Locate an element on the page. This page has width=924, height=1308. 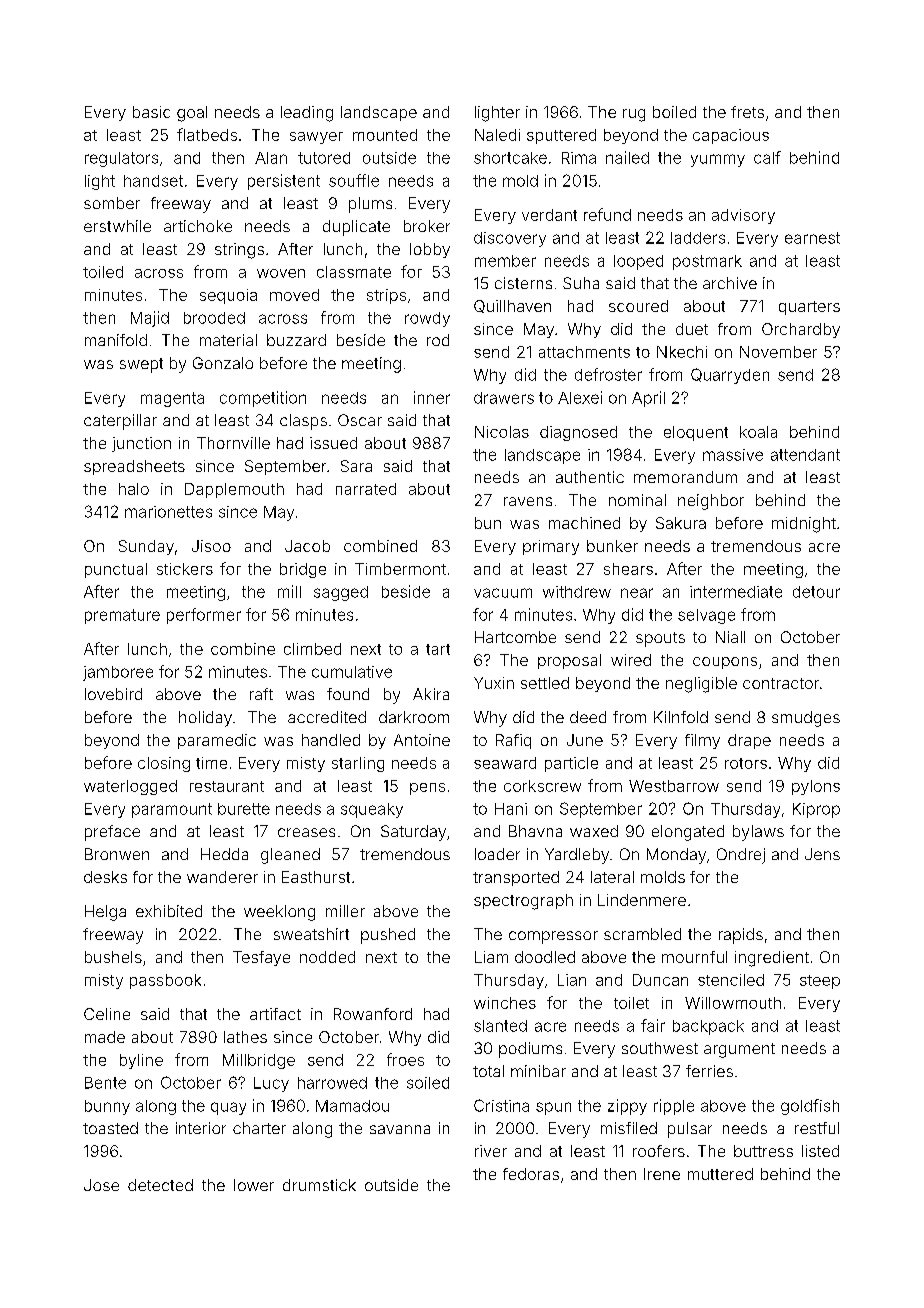
Oscar is located at coordinates (360, 420).
